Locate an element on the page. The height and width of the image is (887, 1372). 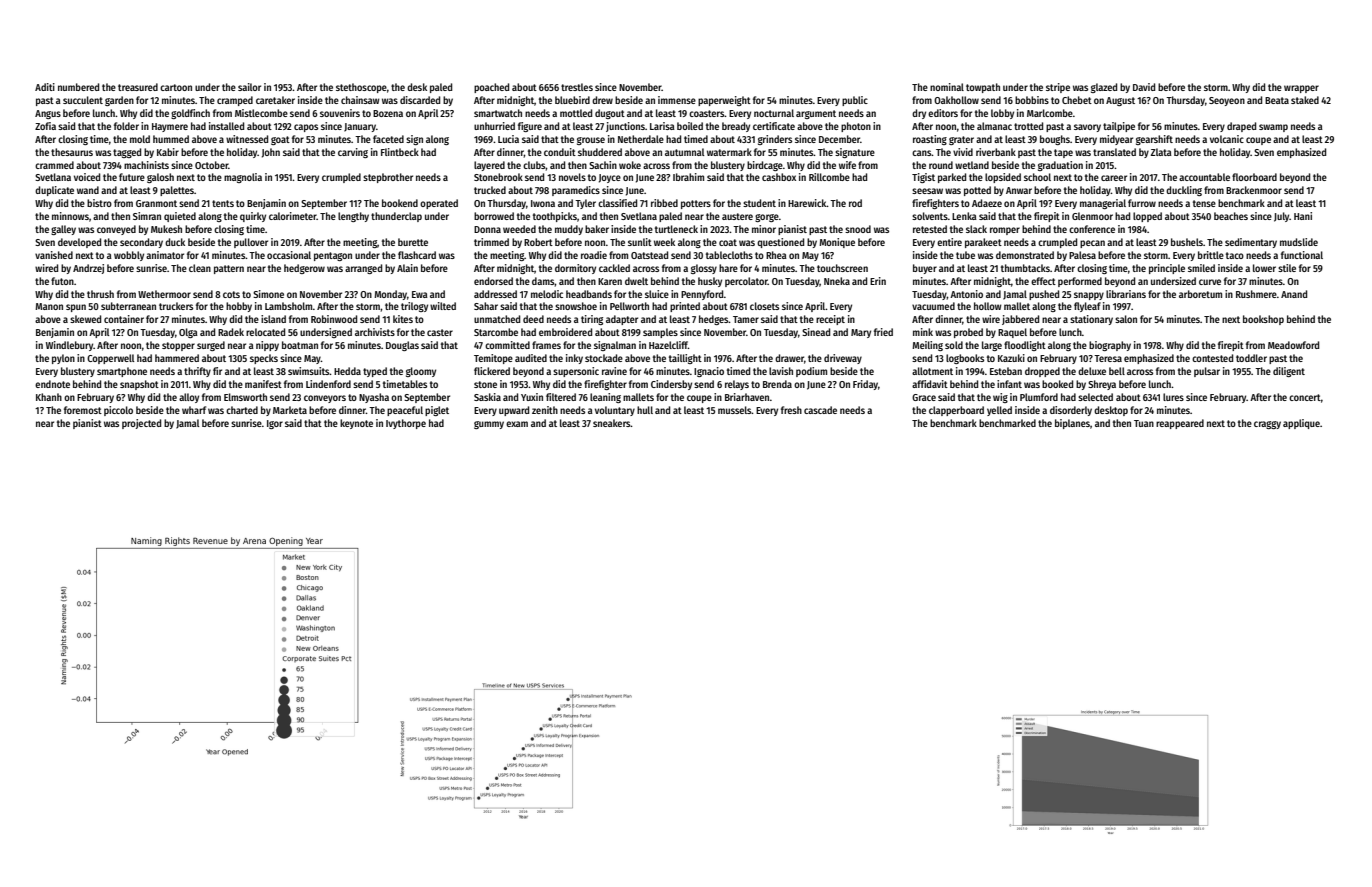
lopped is located at coordinates (1147, 217).
